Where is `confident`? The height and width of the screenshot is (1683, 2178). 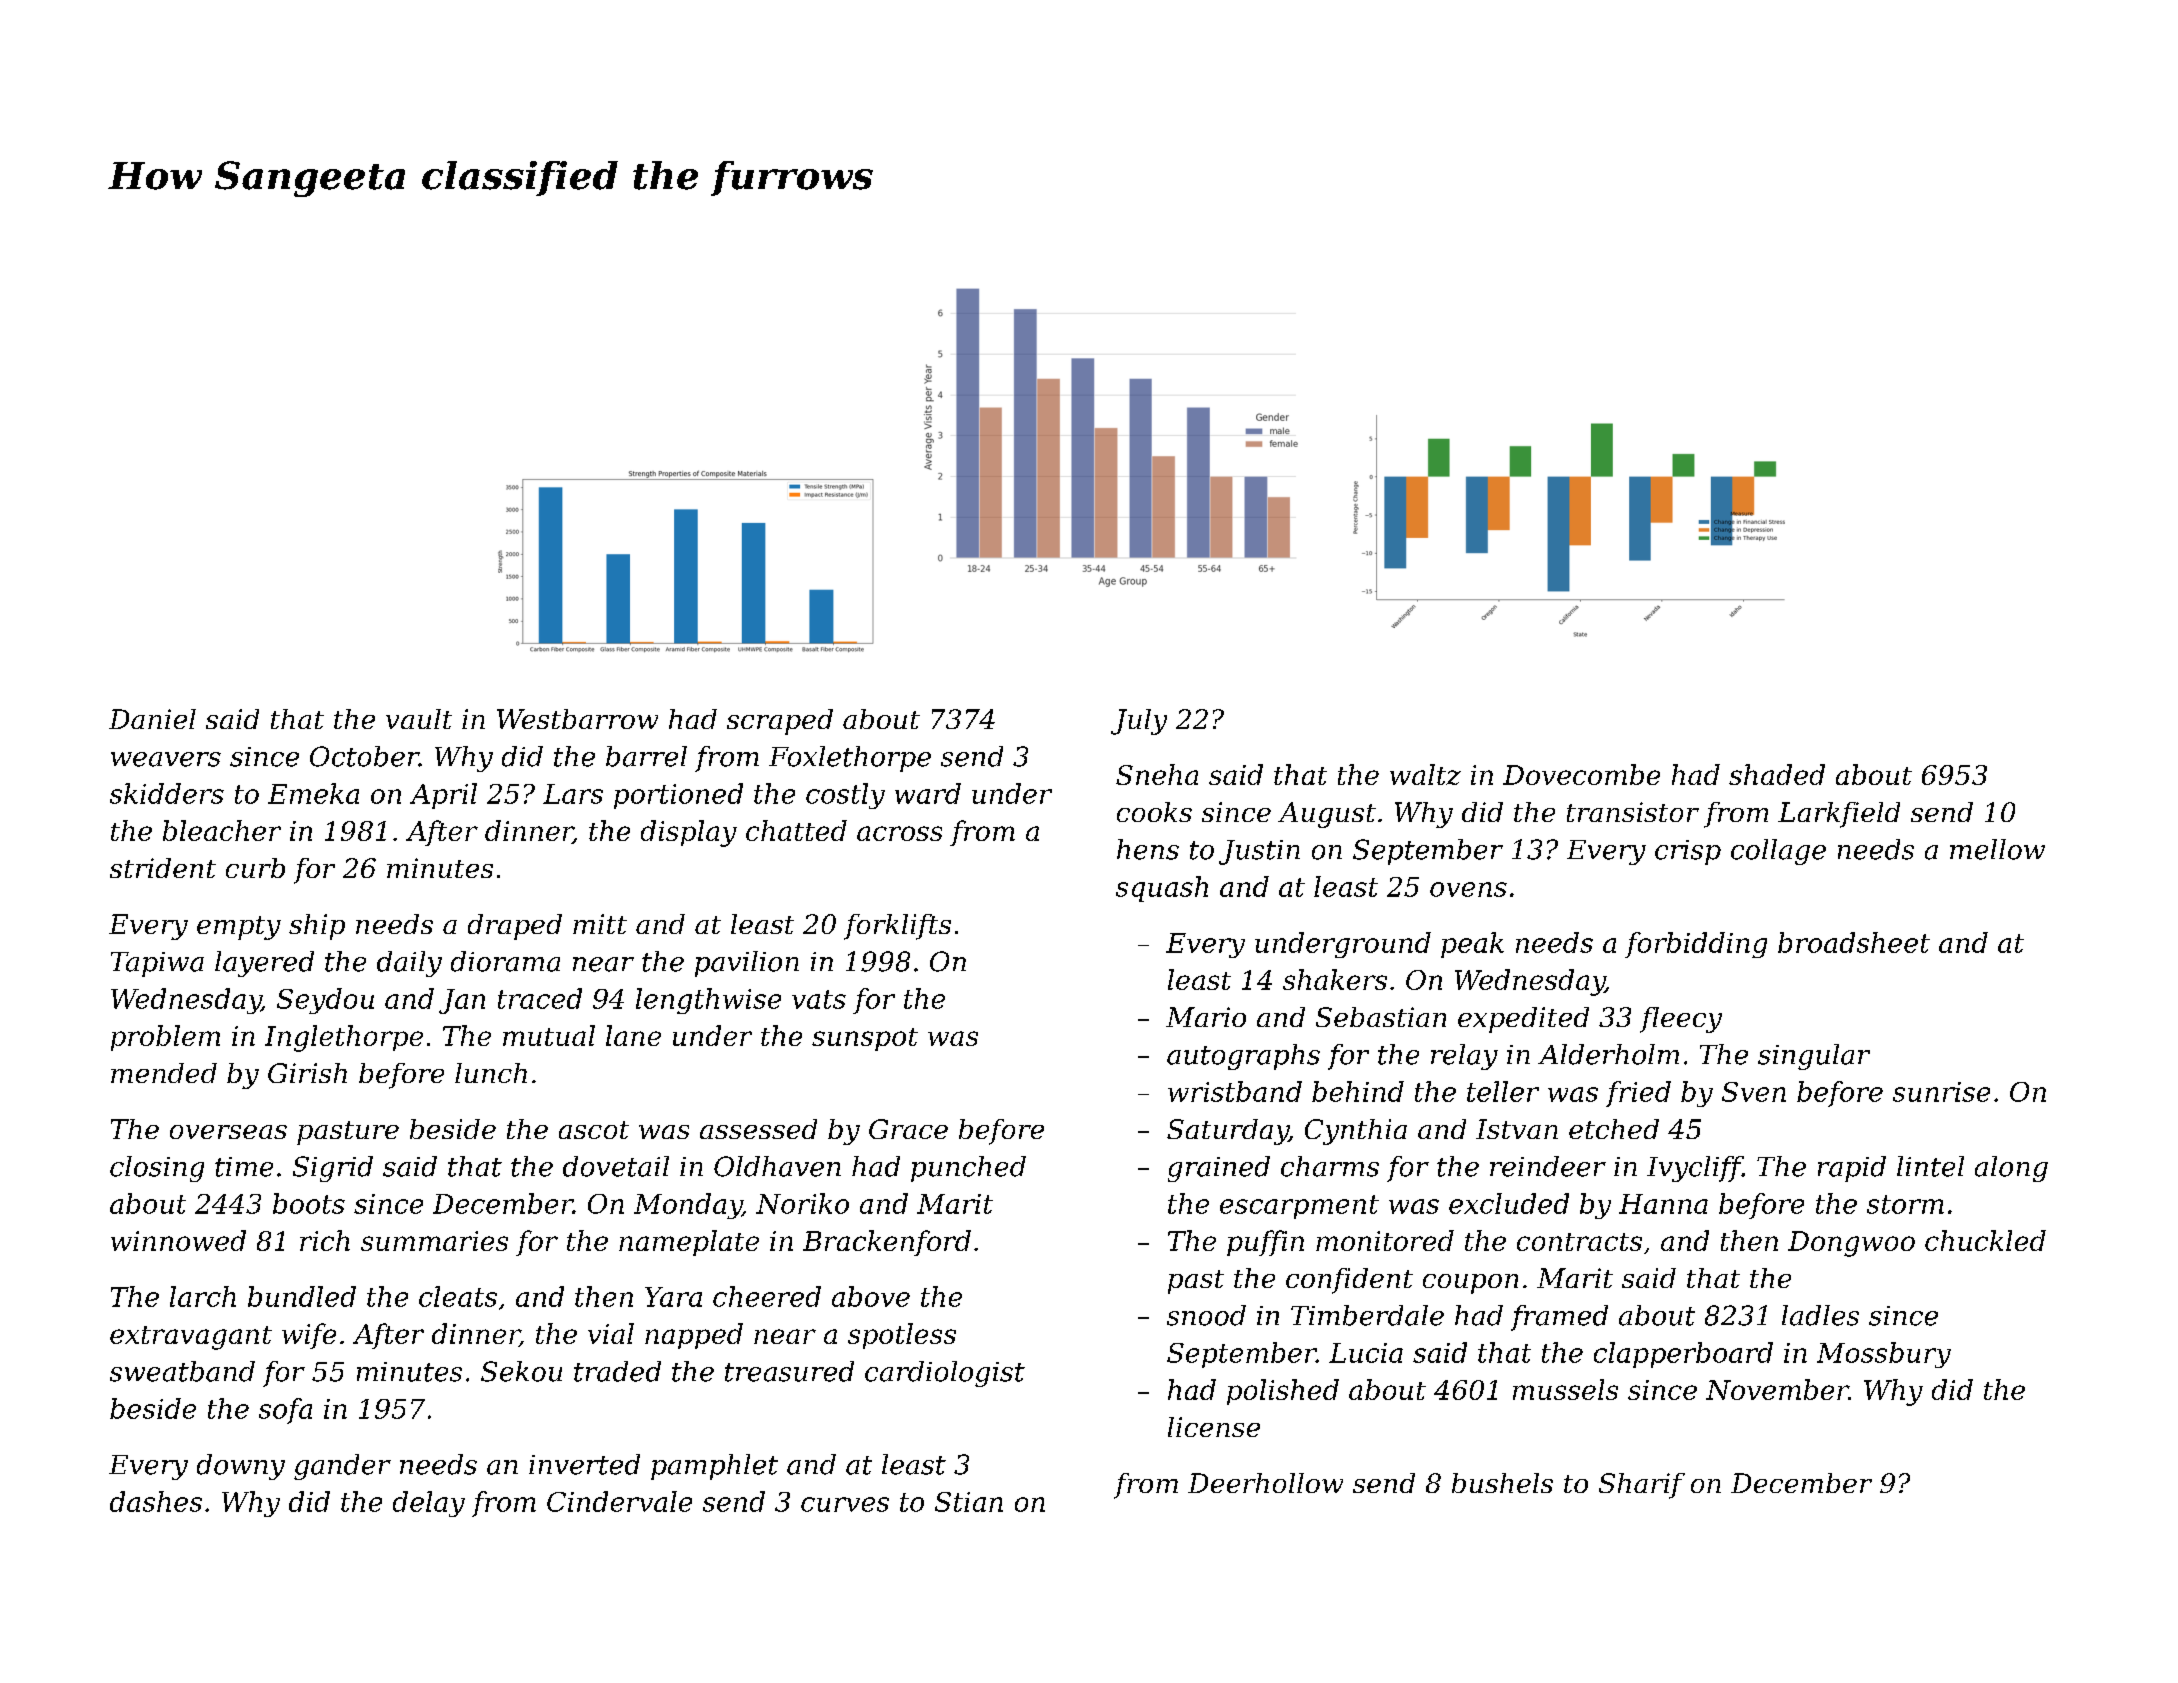
confident is located at coordinates (1349, 1281).
